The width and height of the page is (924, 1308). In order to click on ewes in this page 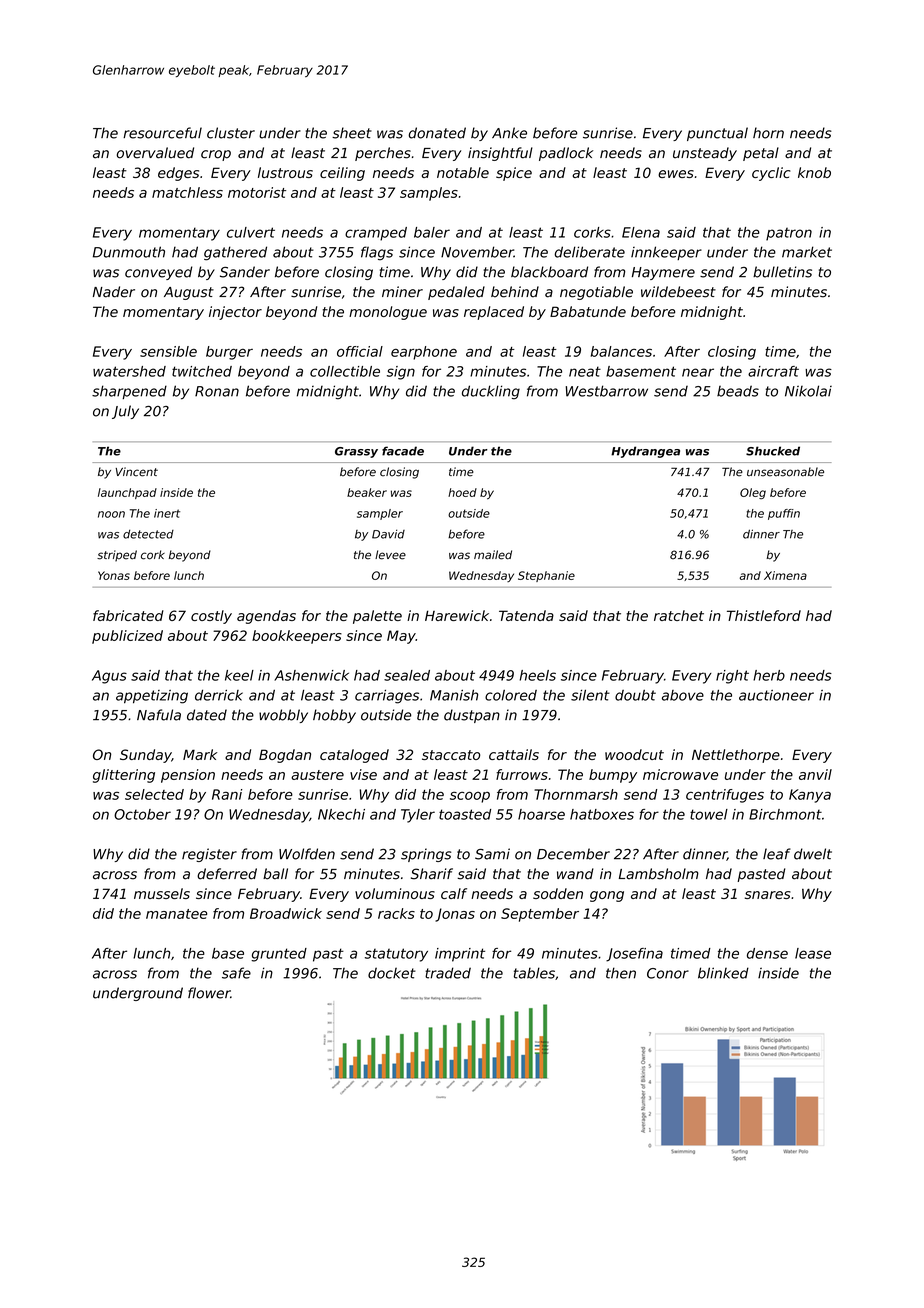, I will do `click(676, 174)`.
